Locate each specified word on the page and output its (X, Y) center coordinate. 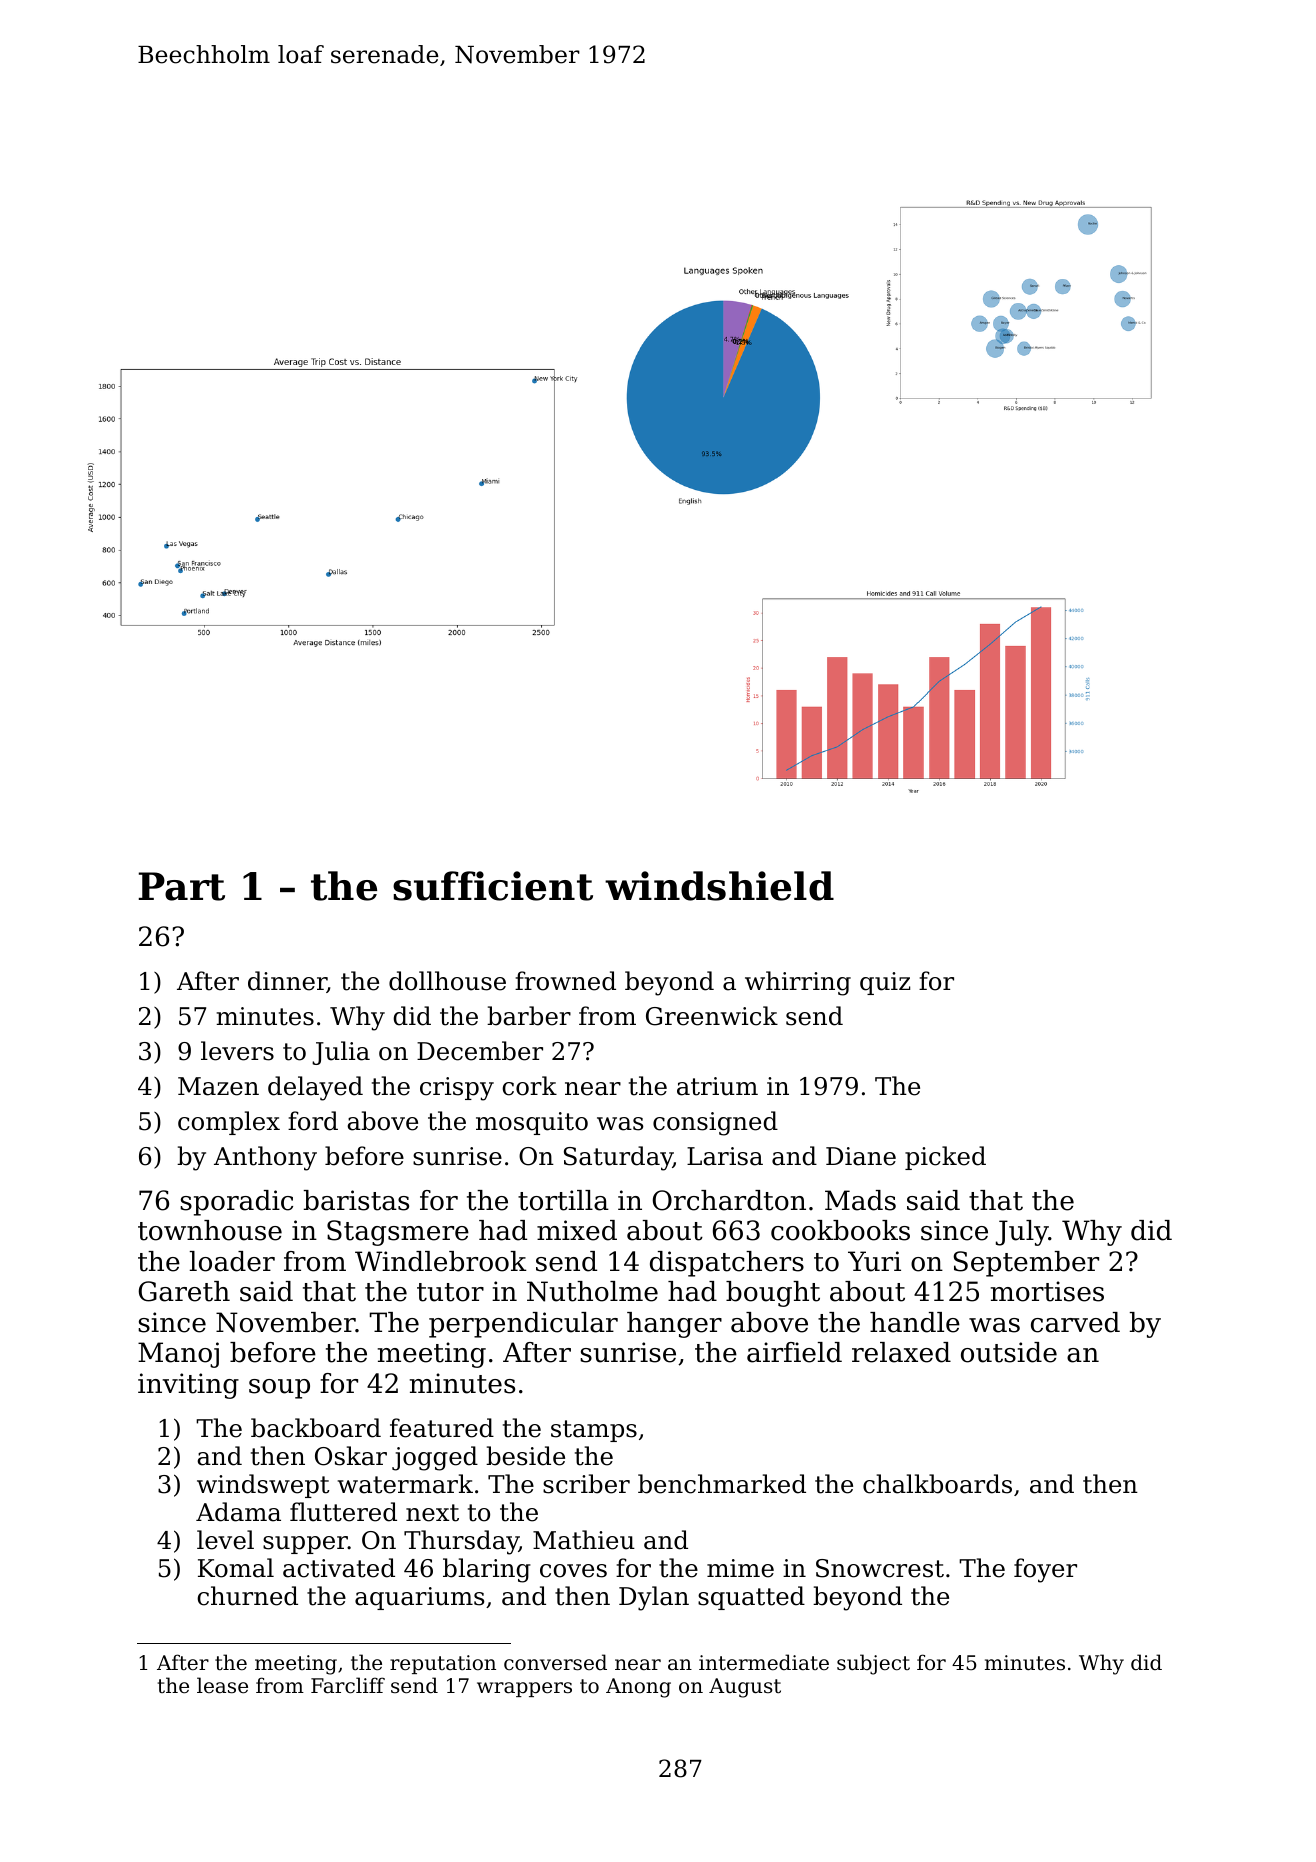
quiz (885, 983)
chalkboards (937, 1484)
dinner (287, 982)
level (225, 1540)
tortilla (563, 1200)
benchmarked (722, 1484)
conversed (555, 1662)
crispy (457, 1089)
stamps (594, 1431)
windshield (719, 886)
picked (945, 1158)
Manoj (178, 1355)
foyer (1045, 1570)
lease (222, 1685)
